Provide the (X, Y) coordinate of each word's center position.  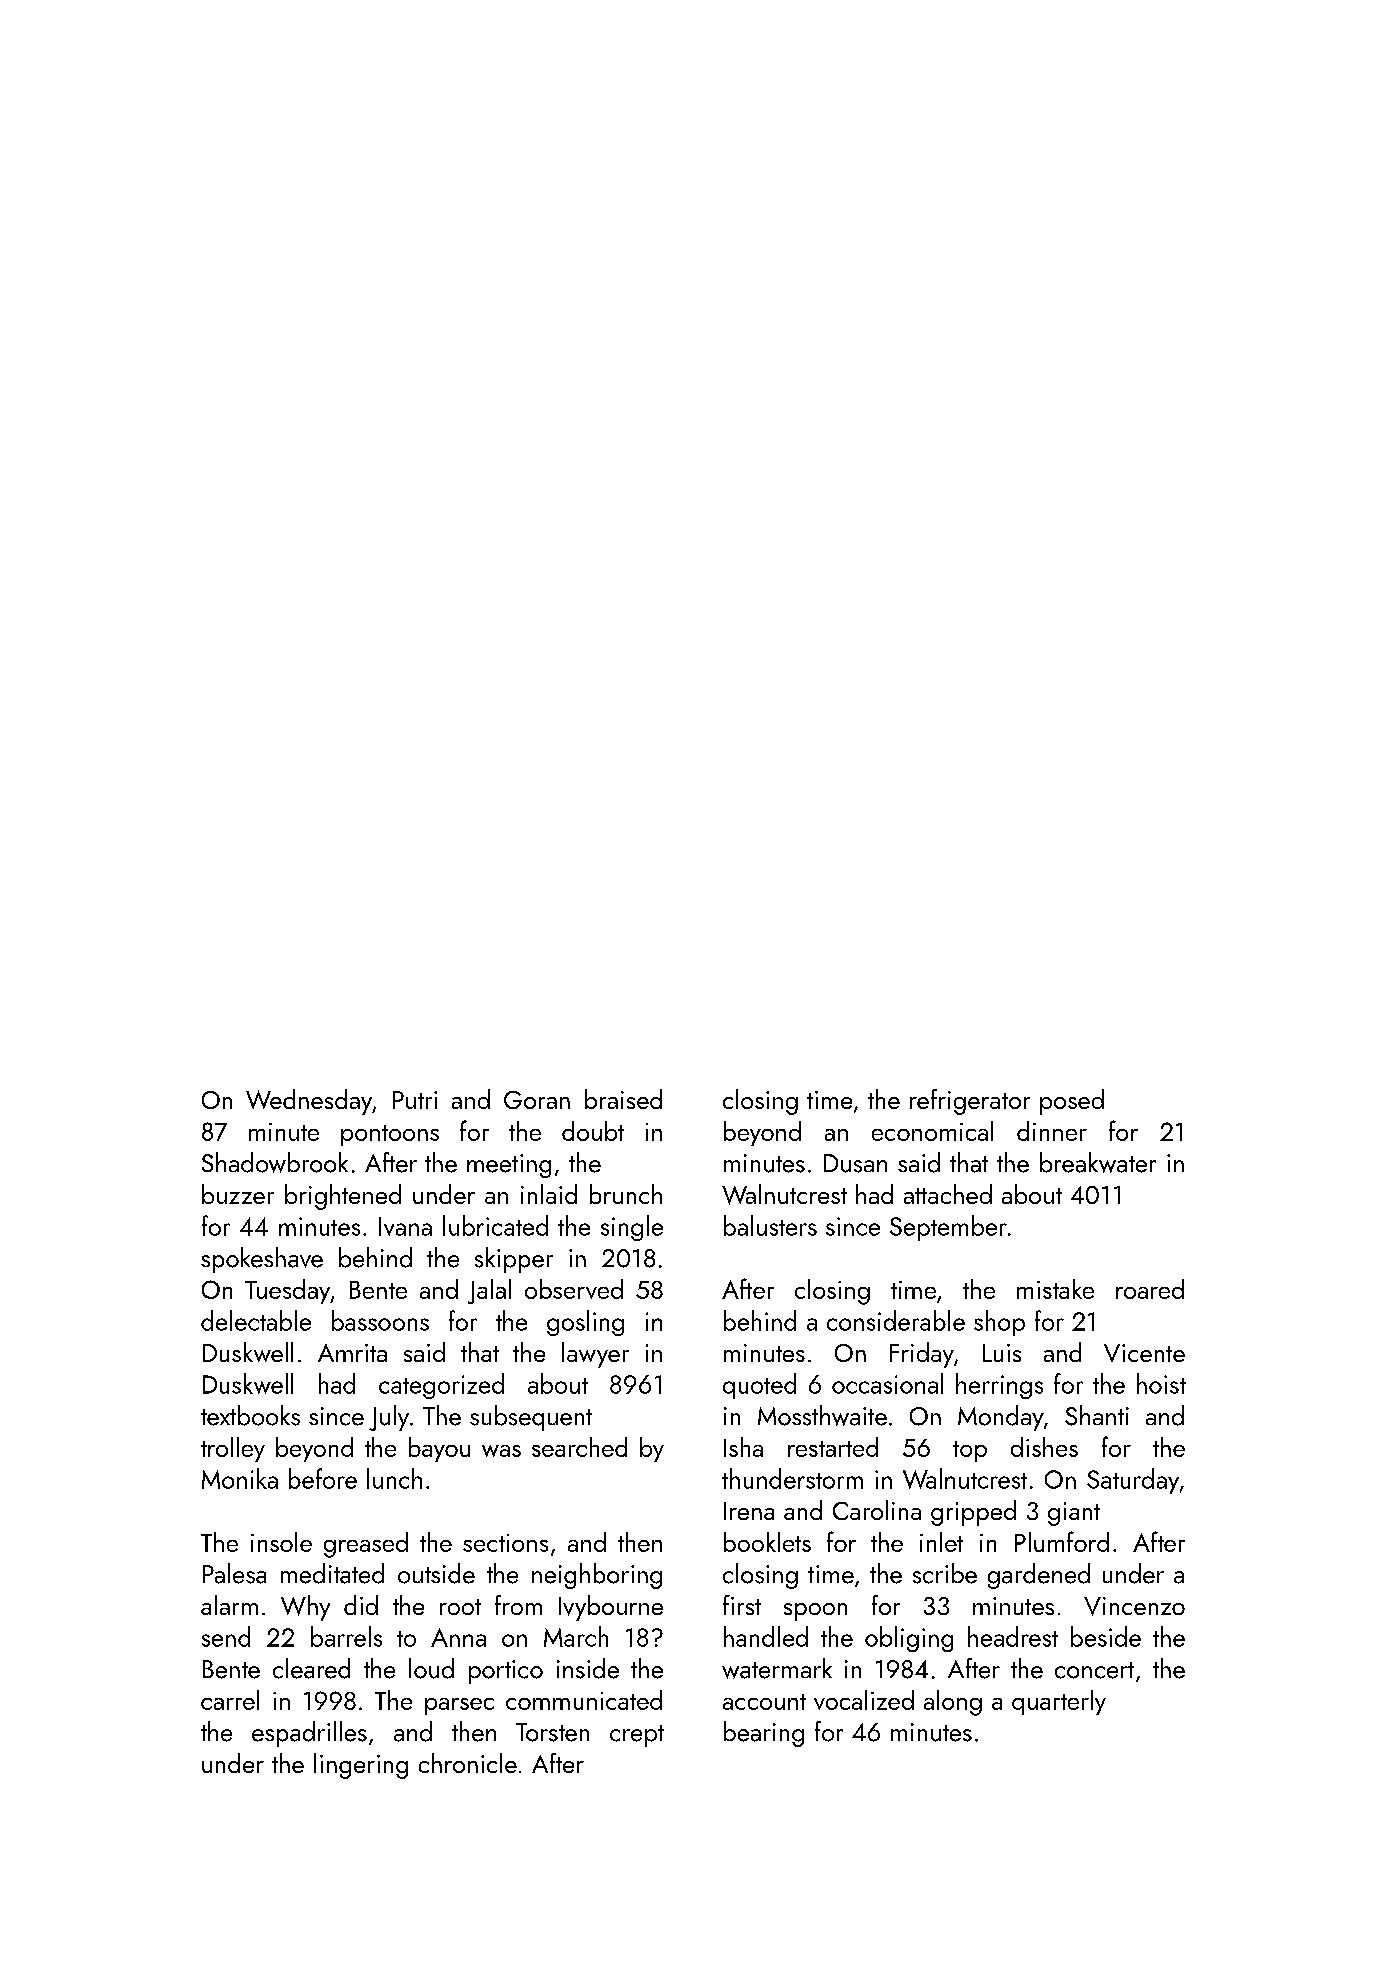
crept (637, 1736)
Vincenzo (1134, 1606)
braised (623, 1099)
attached (948, 1194)
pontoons (390, 1135)
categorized (441, 1386)
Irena (749, 1511)
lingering (361, 1766)
